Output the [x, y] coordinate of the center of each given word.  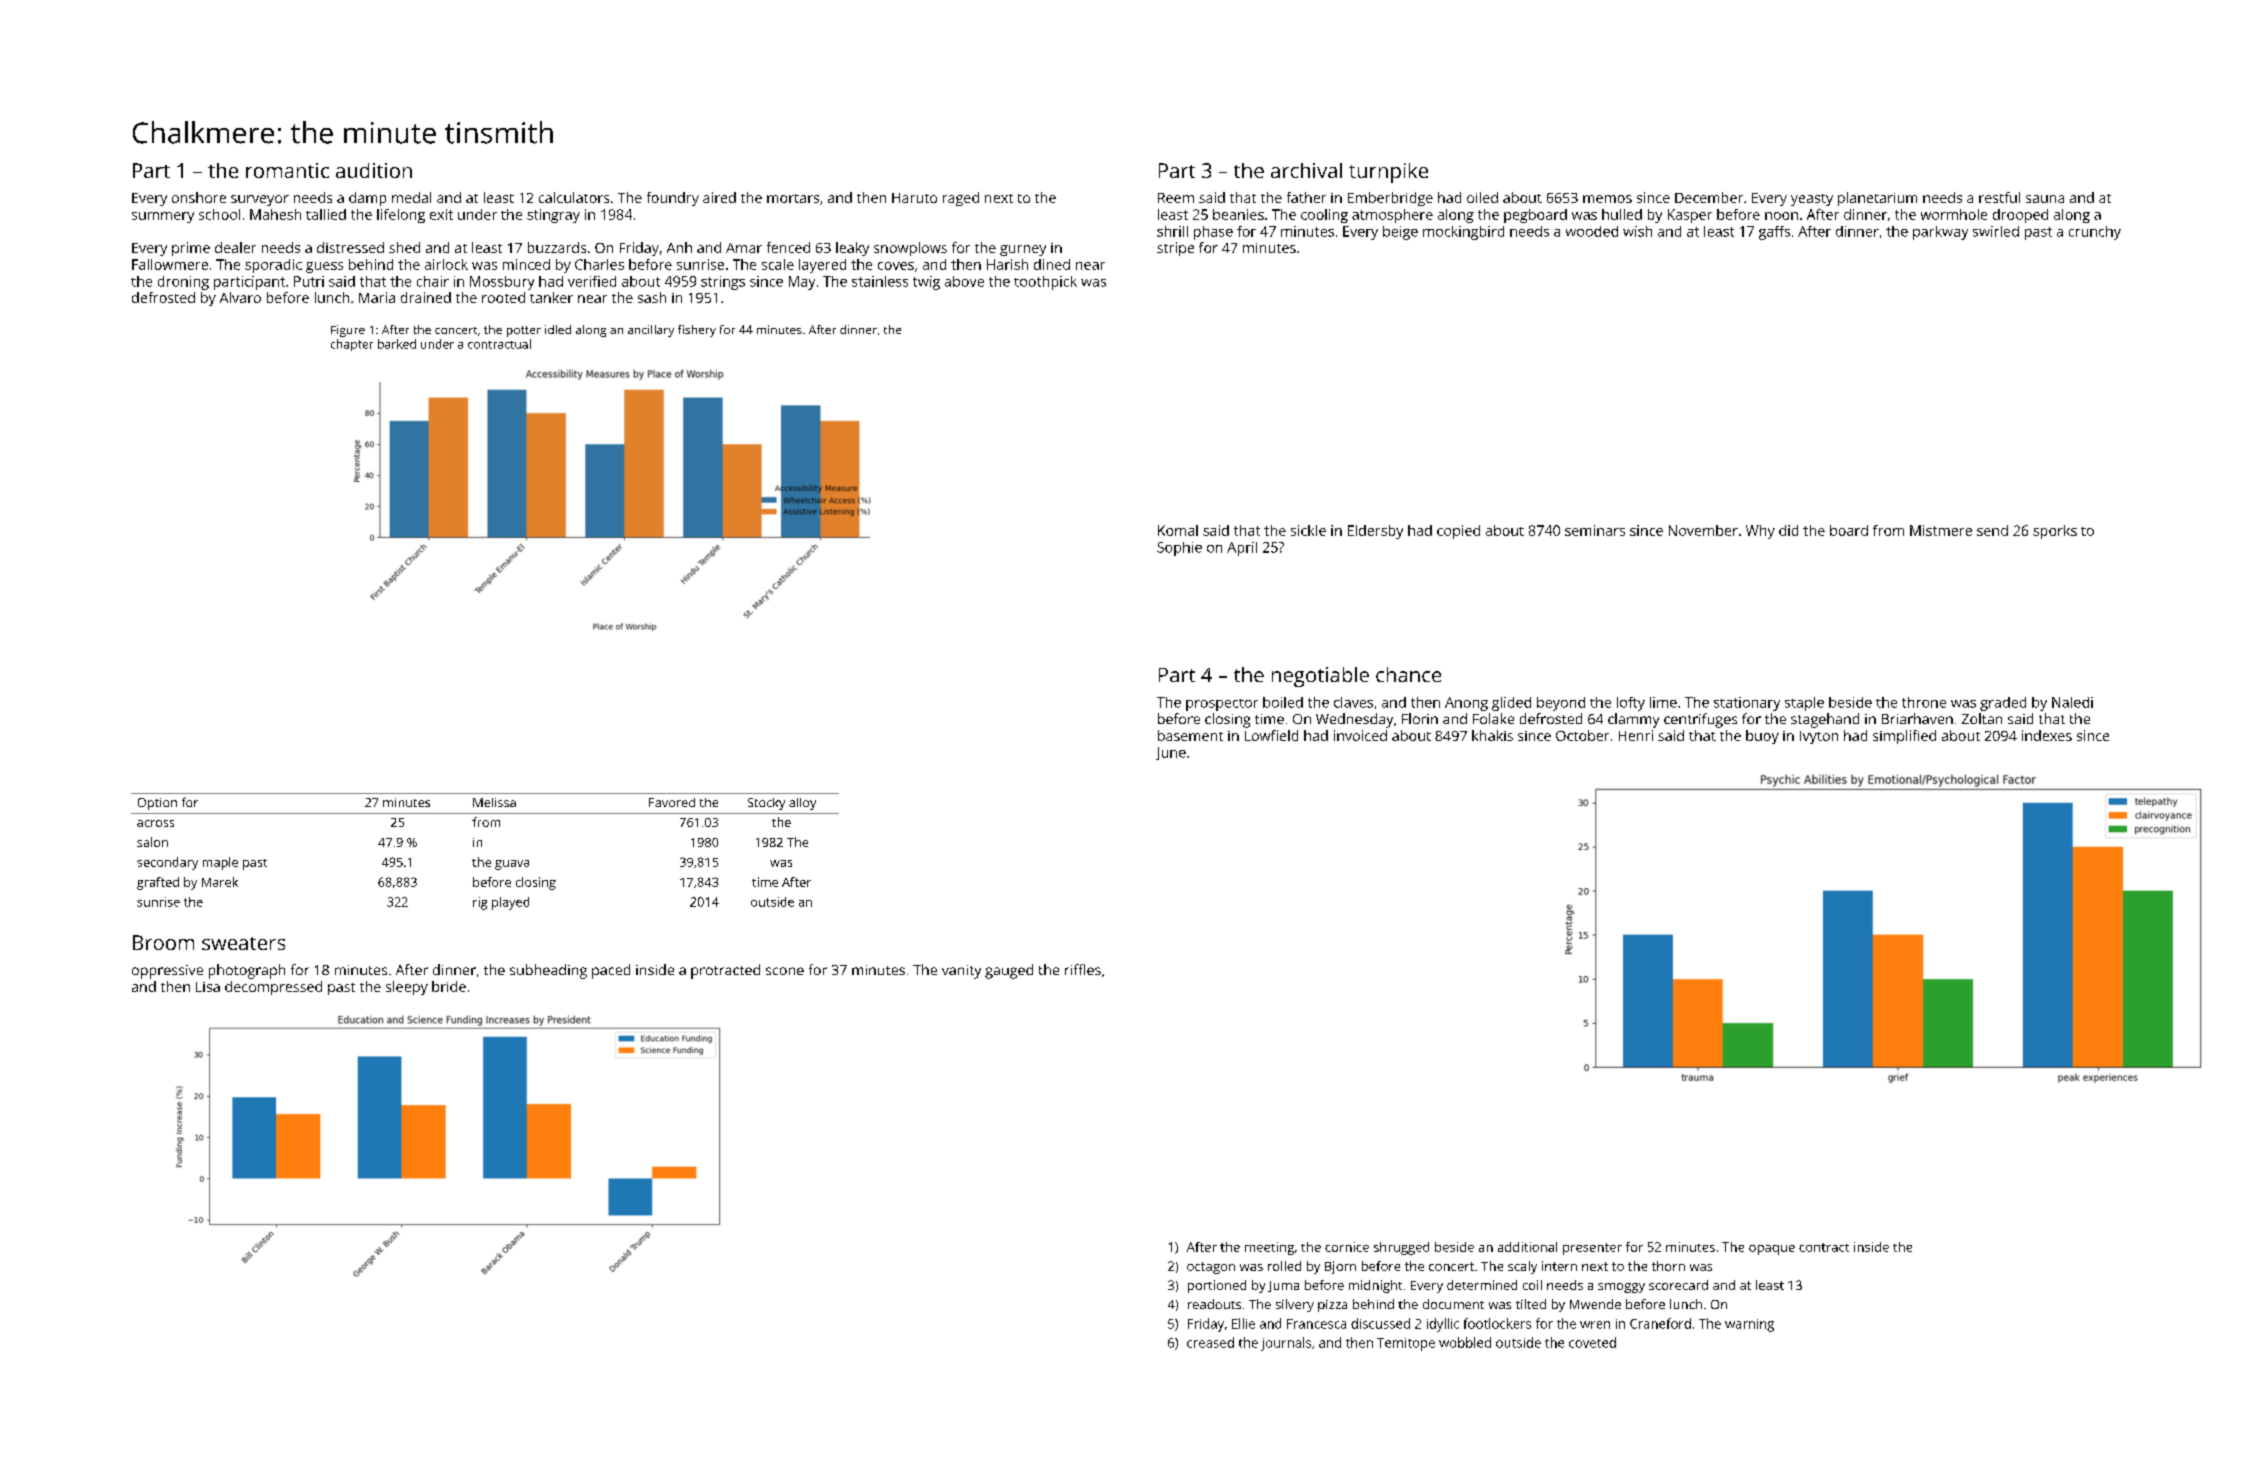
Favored [672, 802]
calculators [574, 197]
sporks [2055, 532]
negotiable [1320, 677]
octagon [1211, 1268]
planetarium [1877, 199]
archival [1306, 170]
